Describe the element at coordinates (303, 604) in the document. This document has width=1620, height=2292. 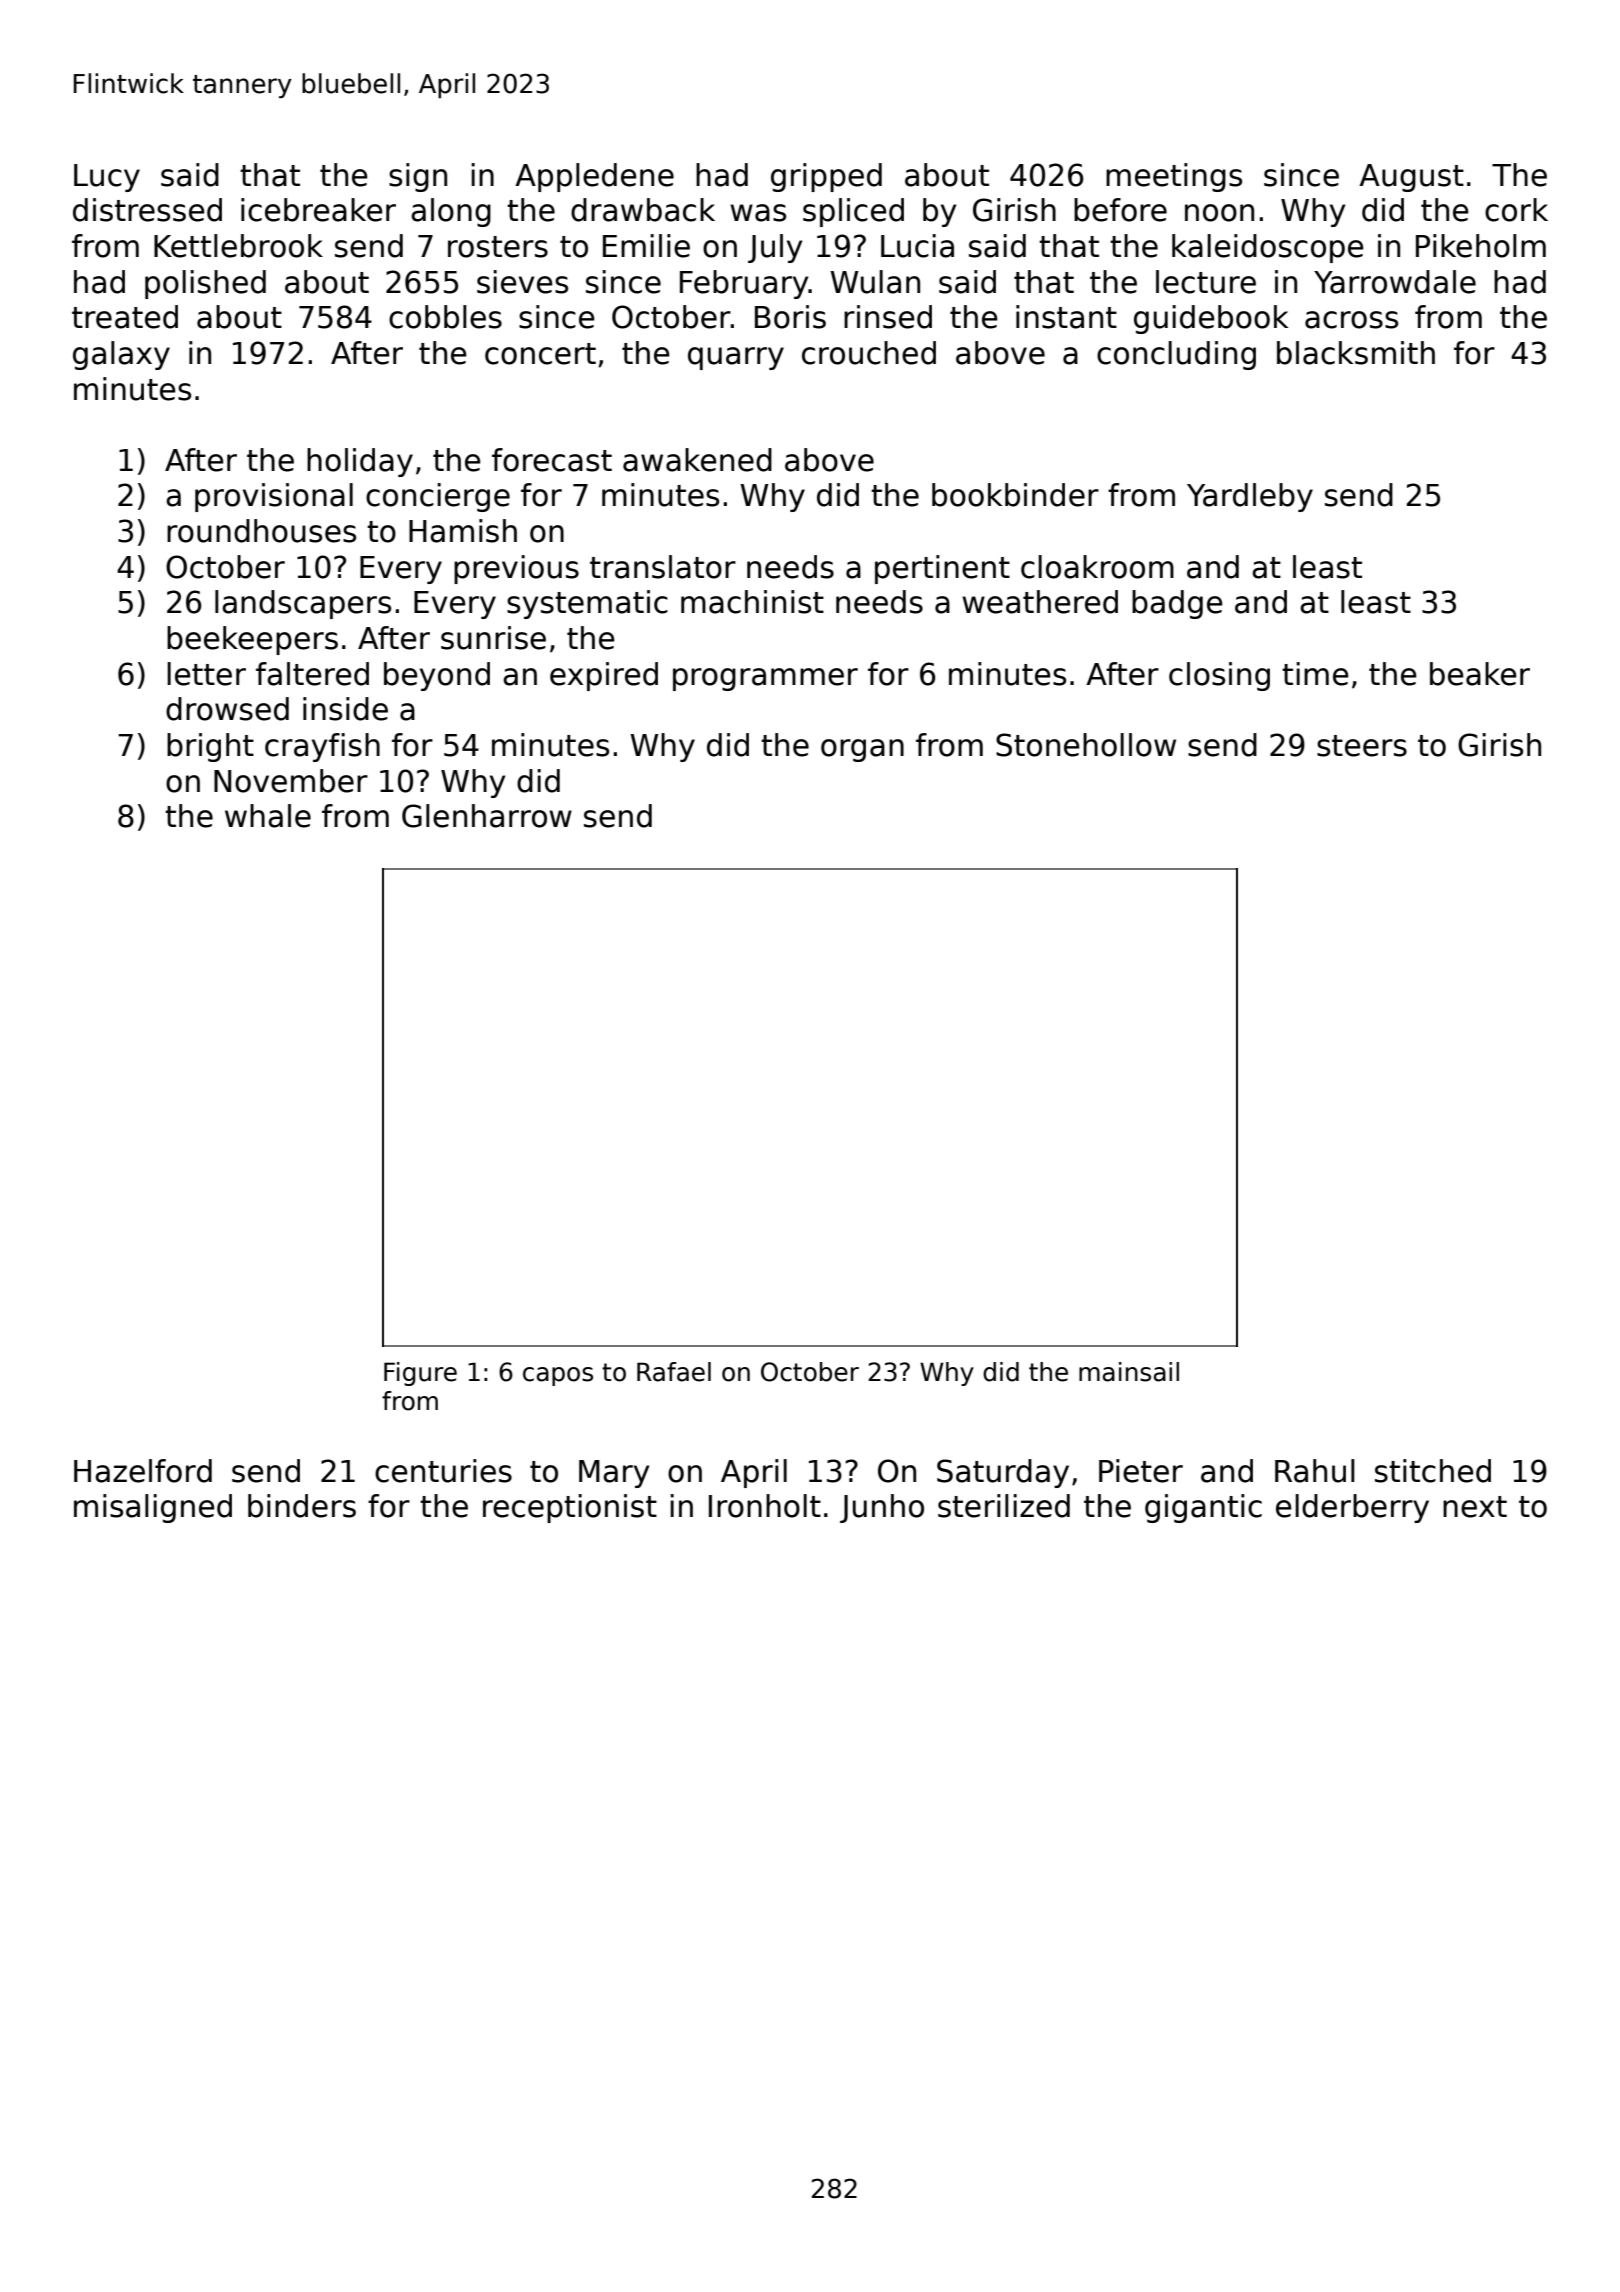
I see `landscapers` at that location.
